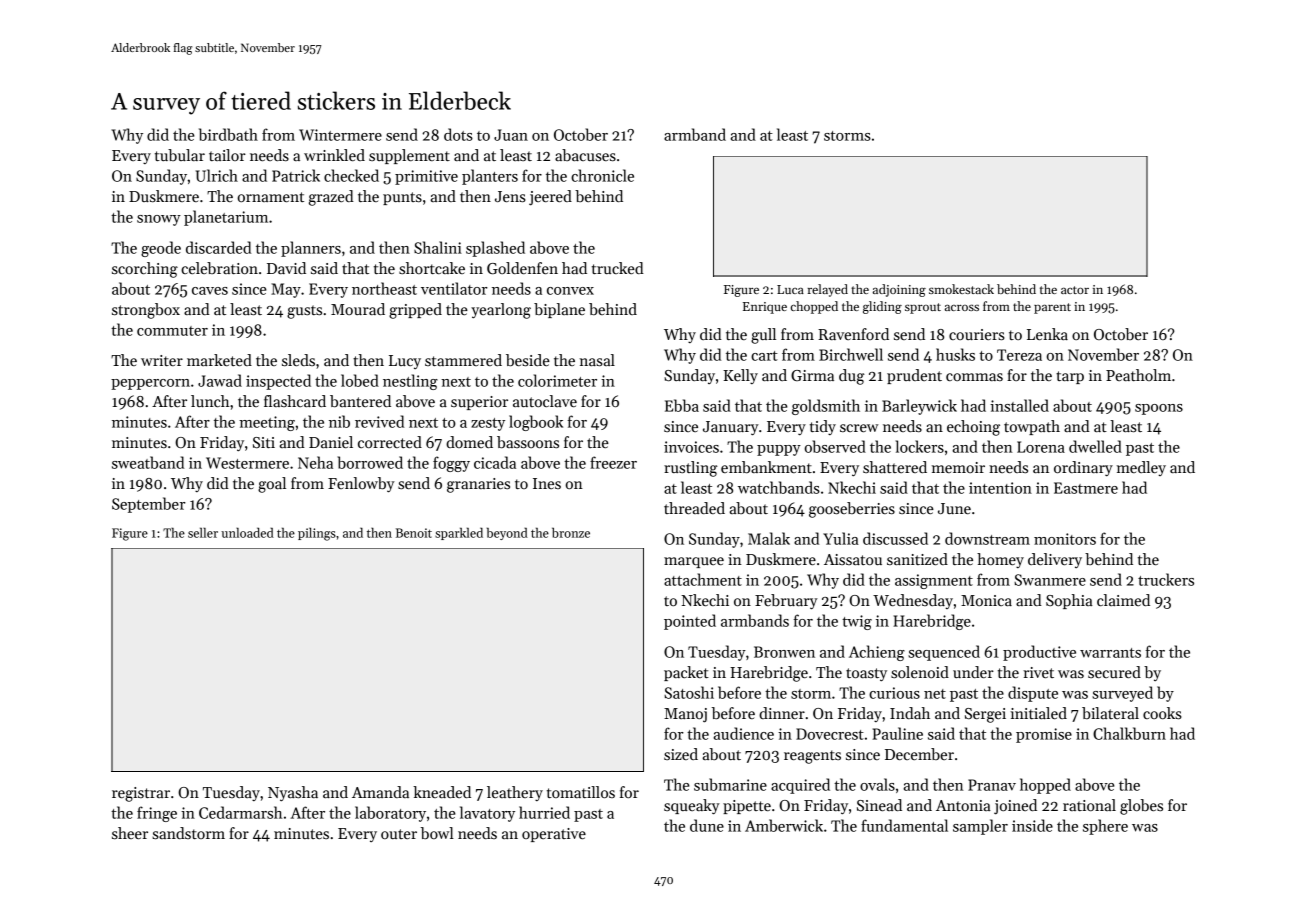  Describe the element at coordinates (161, 249) in the image. I see `geode` at that location.
